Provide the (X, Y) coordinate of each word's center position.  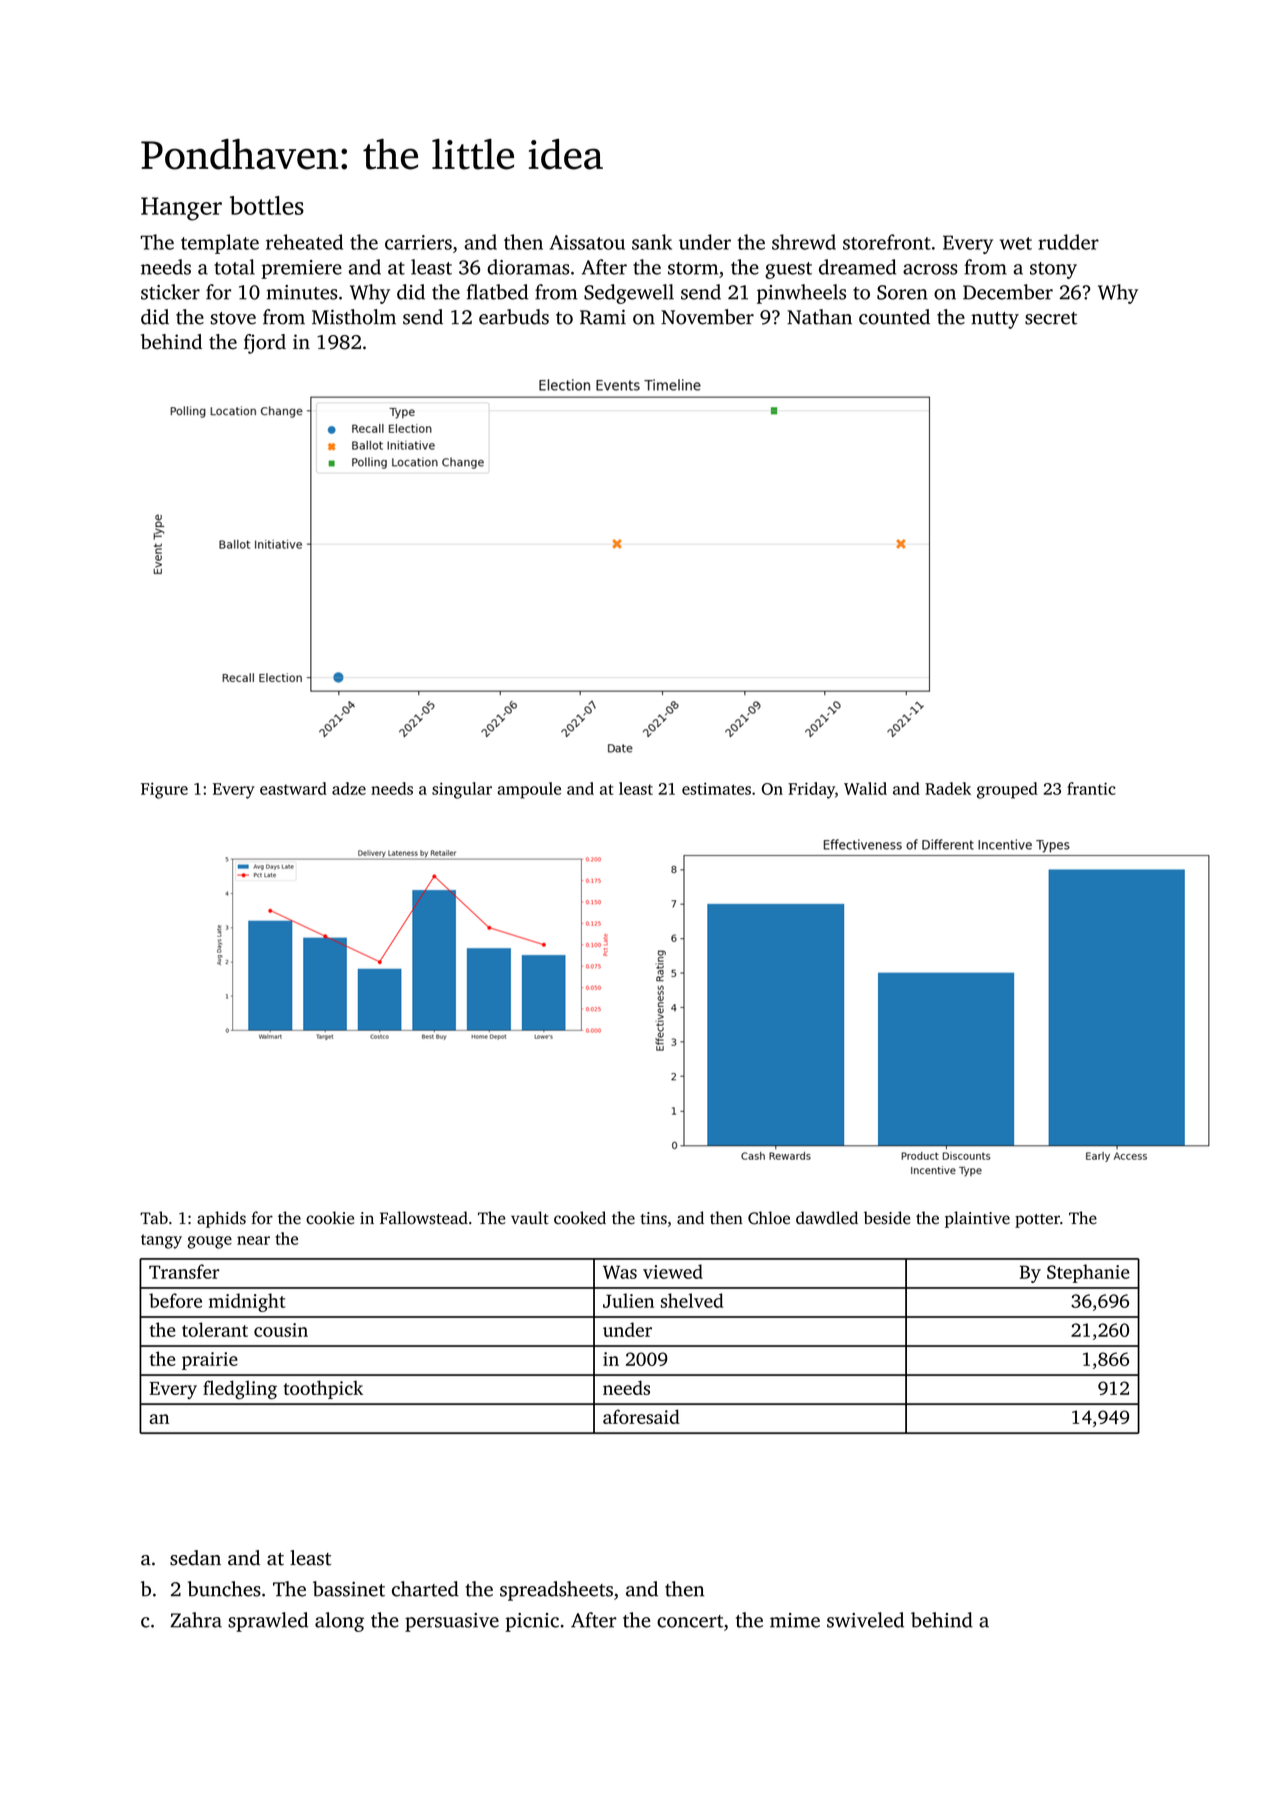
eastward (293, 788)
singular (462, 790)
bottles (267, 205)
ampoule (529, 790)
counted (894, 317)
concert (690, 1621)
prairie (210, 1361)
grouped (1007, 790)
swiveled (865, 1620)
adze (349, 788)
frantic (1091, 788)
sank (652, 242)
